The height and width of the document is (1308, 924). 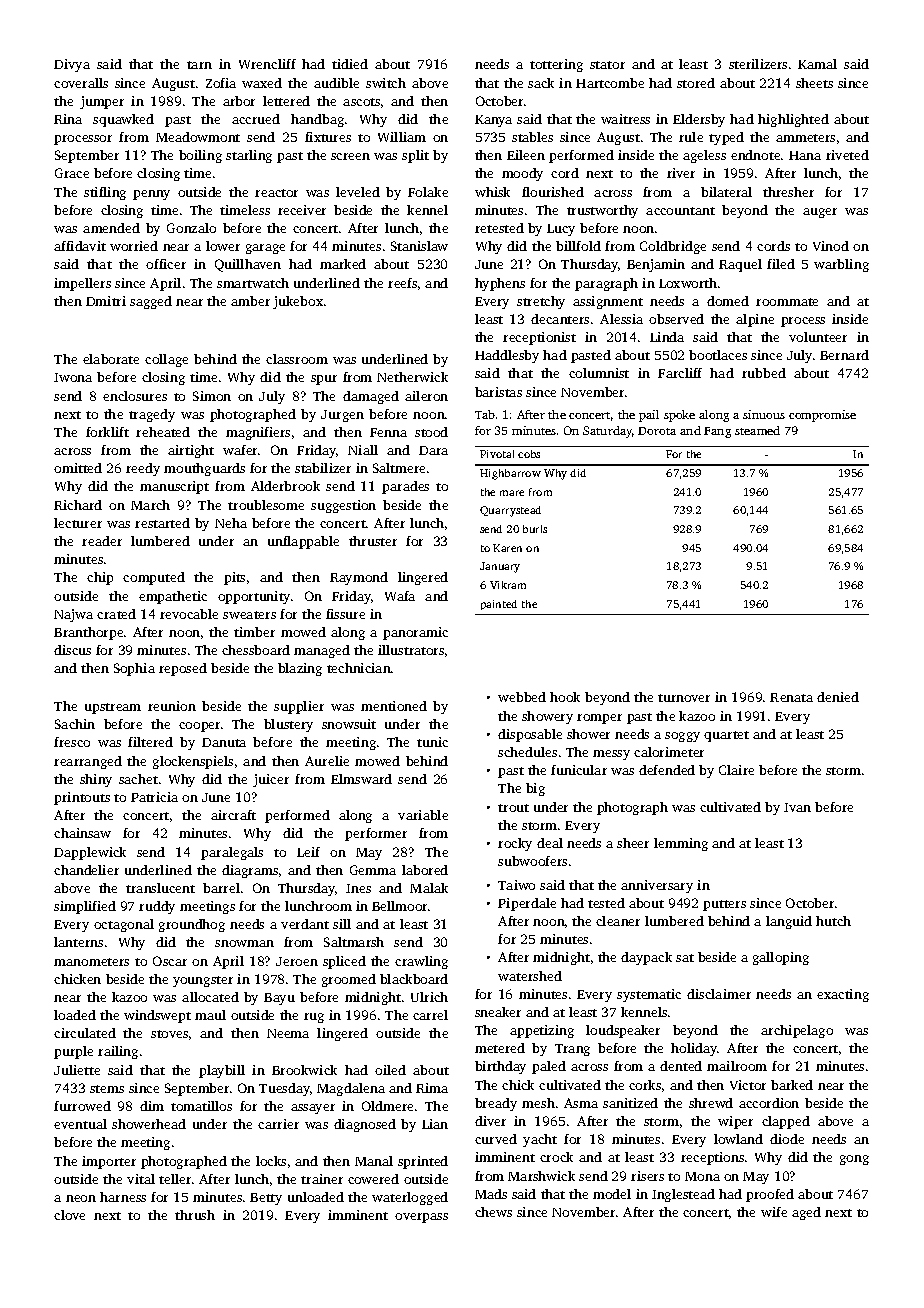 I want to click on Renata, so click(x=791, y=697).
